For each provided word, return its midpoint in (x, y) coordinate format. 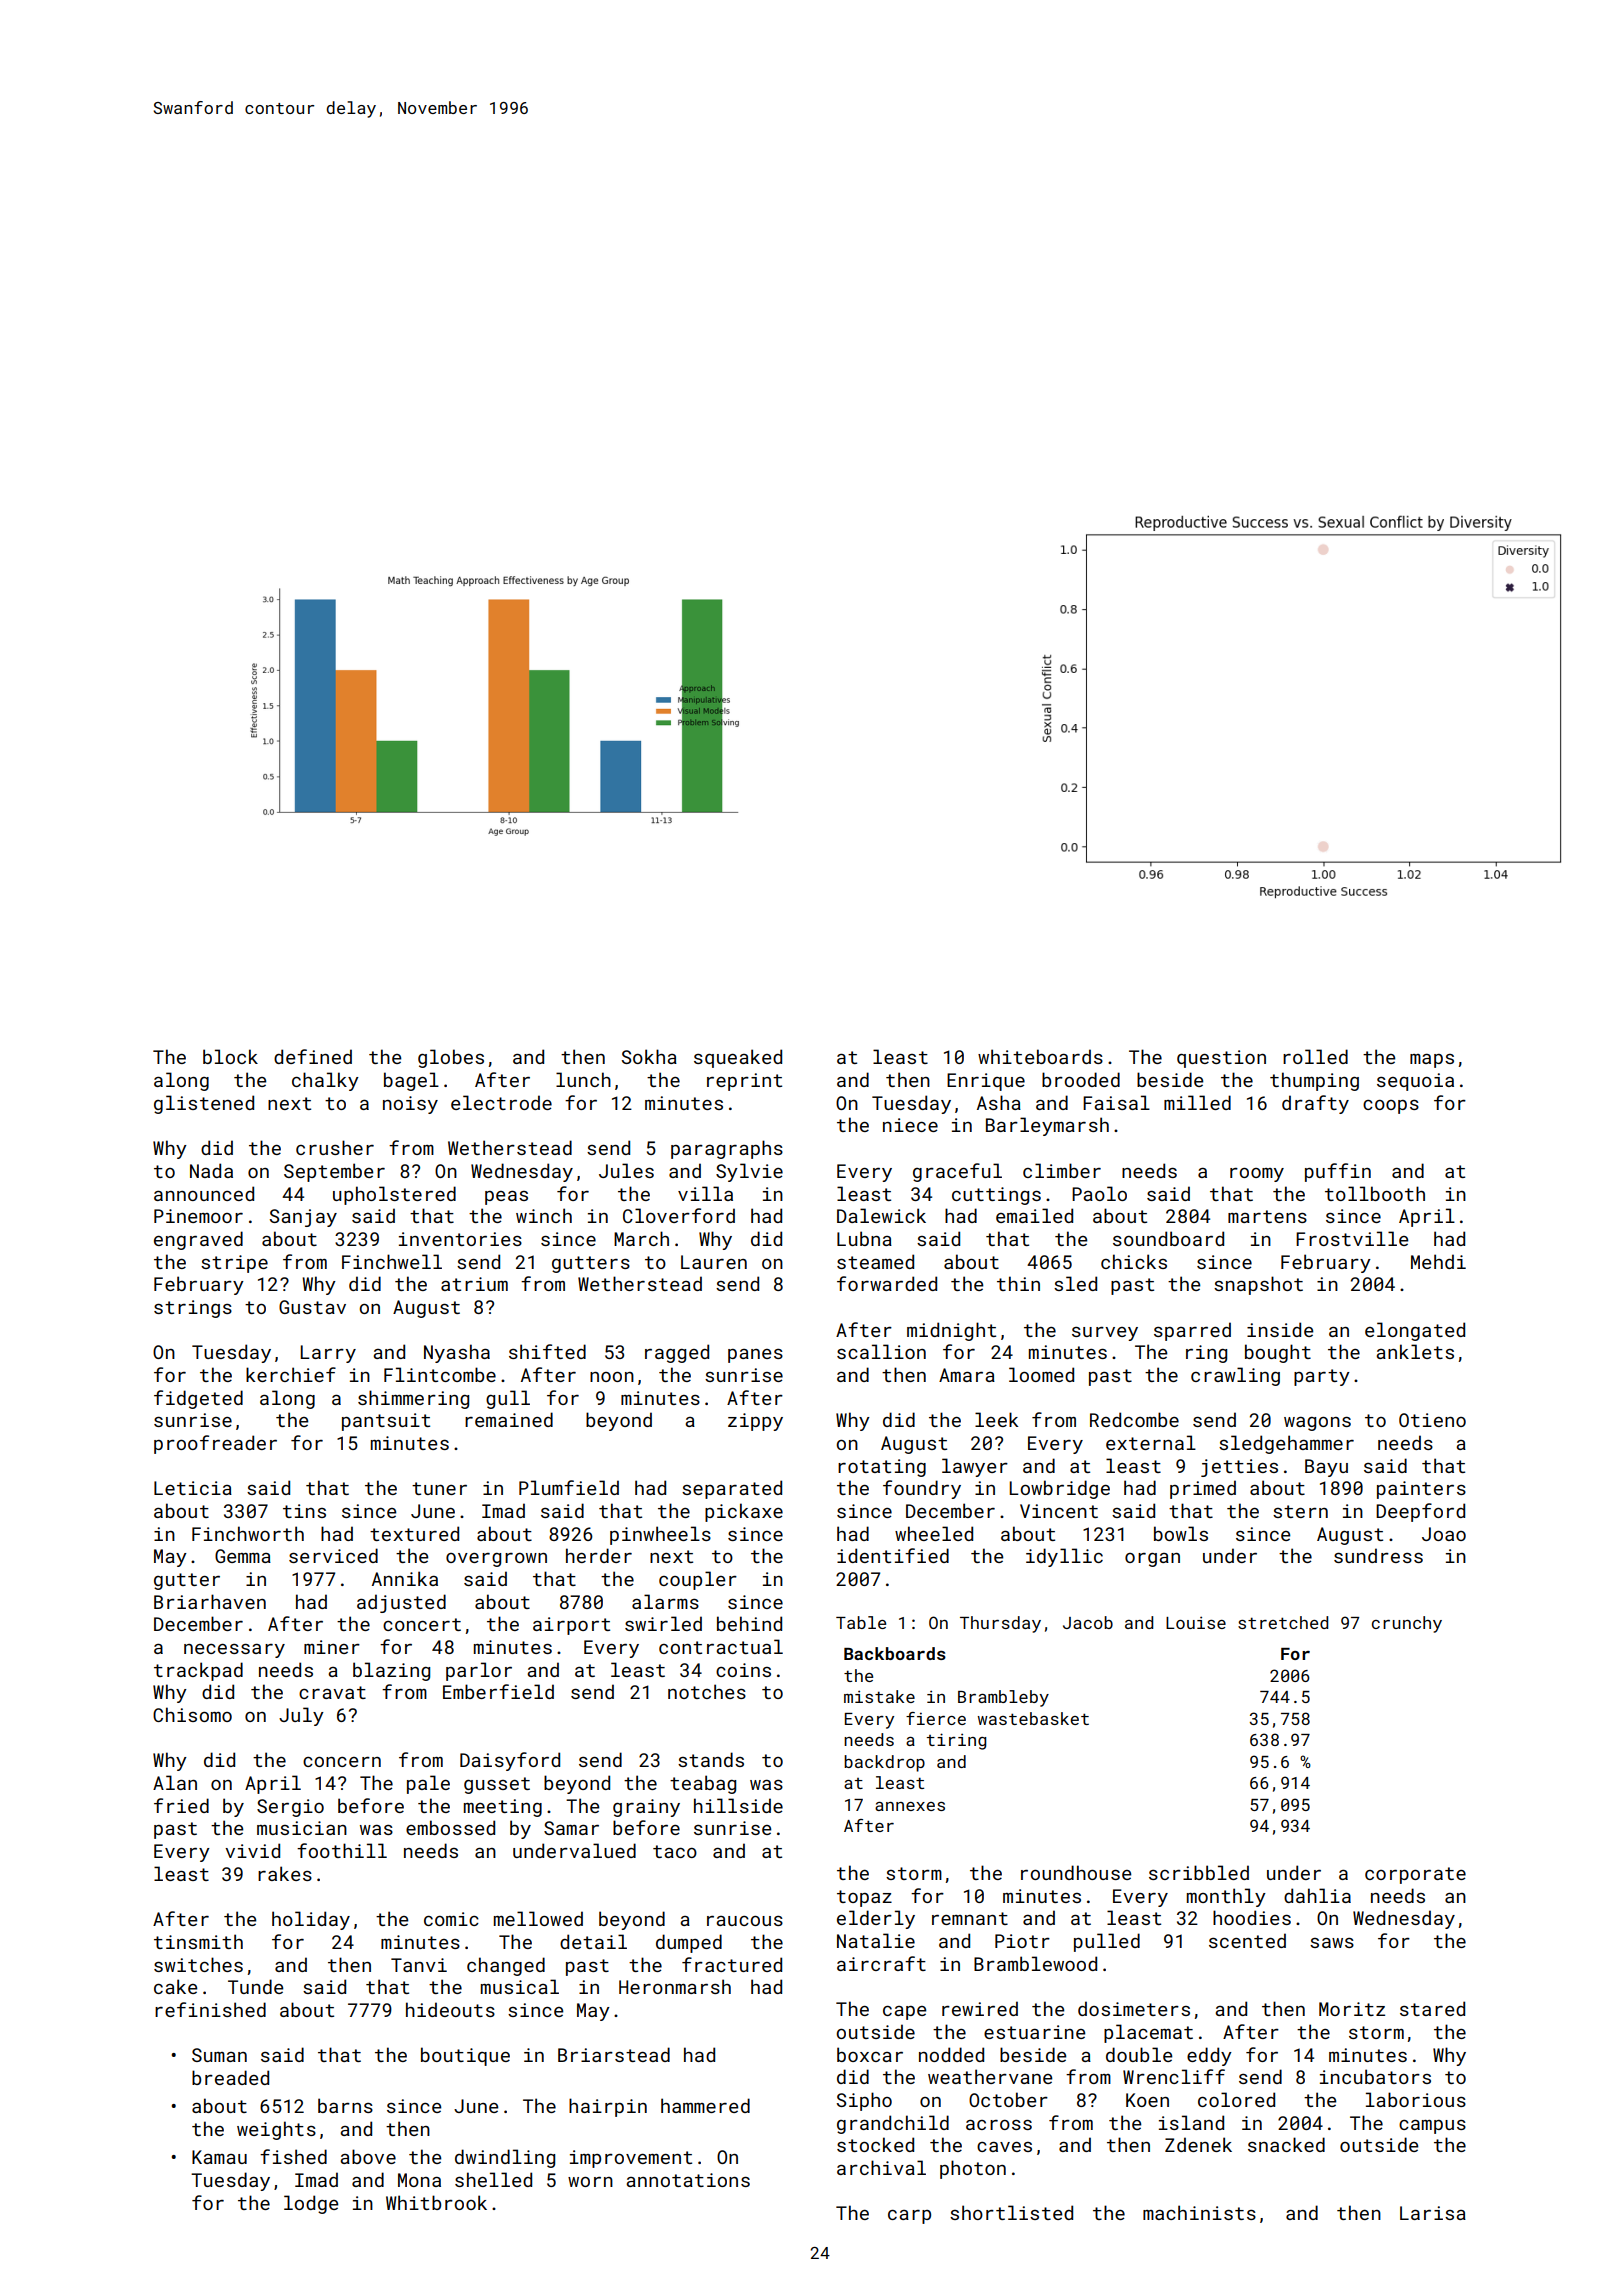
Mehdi (1438, 1261)
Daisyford (510, 1761)
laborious (1416, 2099)
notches (707, 1691)
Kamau (219, 2157)
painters (1421, 1490)
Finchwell (392, 1261)
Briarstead (614, 2054)
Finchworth (248, 1533)
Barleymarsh (1047, 1126)
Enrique (986, 1082)
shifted (547, 1351)
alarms (665, 1601)
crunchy (1407, 1624)
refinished (210, 2009)
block (230, 1056)
